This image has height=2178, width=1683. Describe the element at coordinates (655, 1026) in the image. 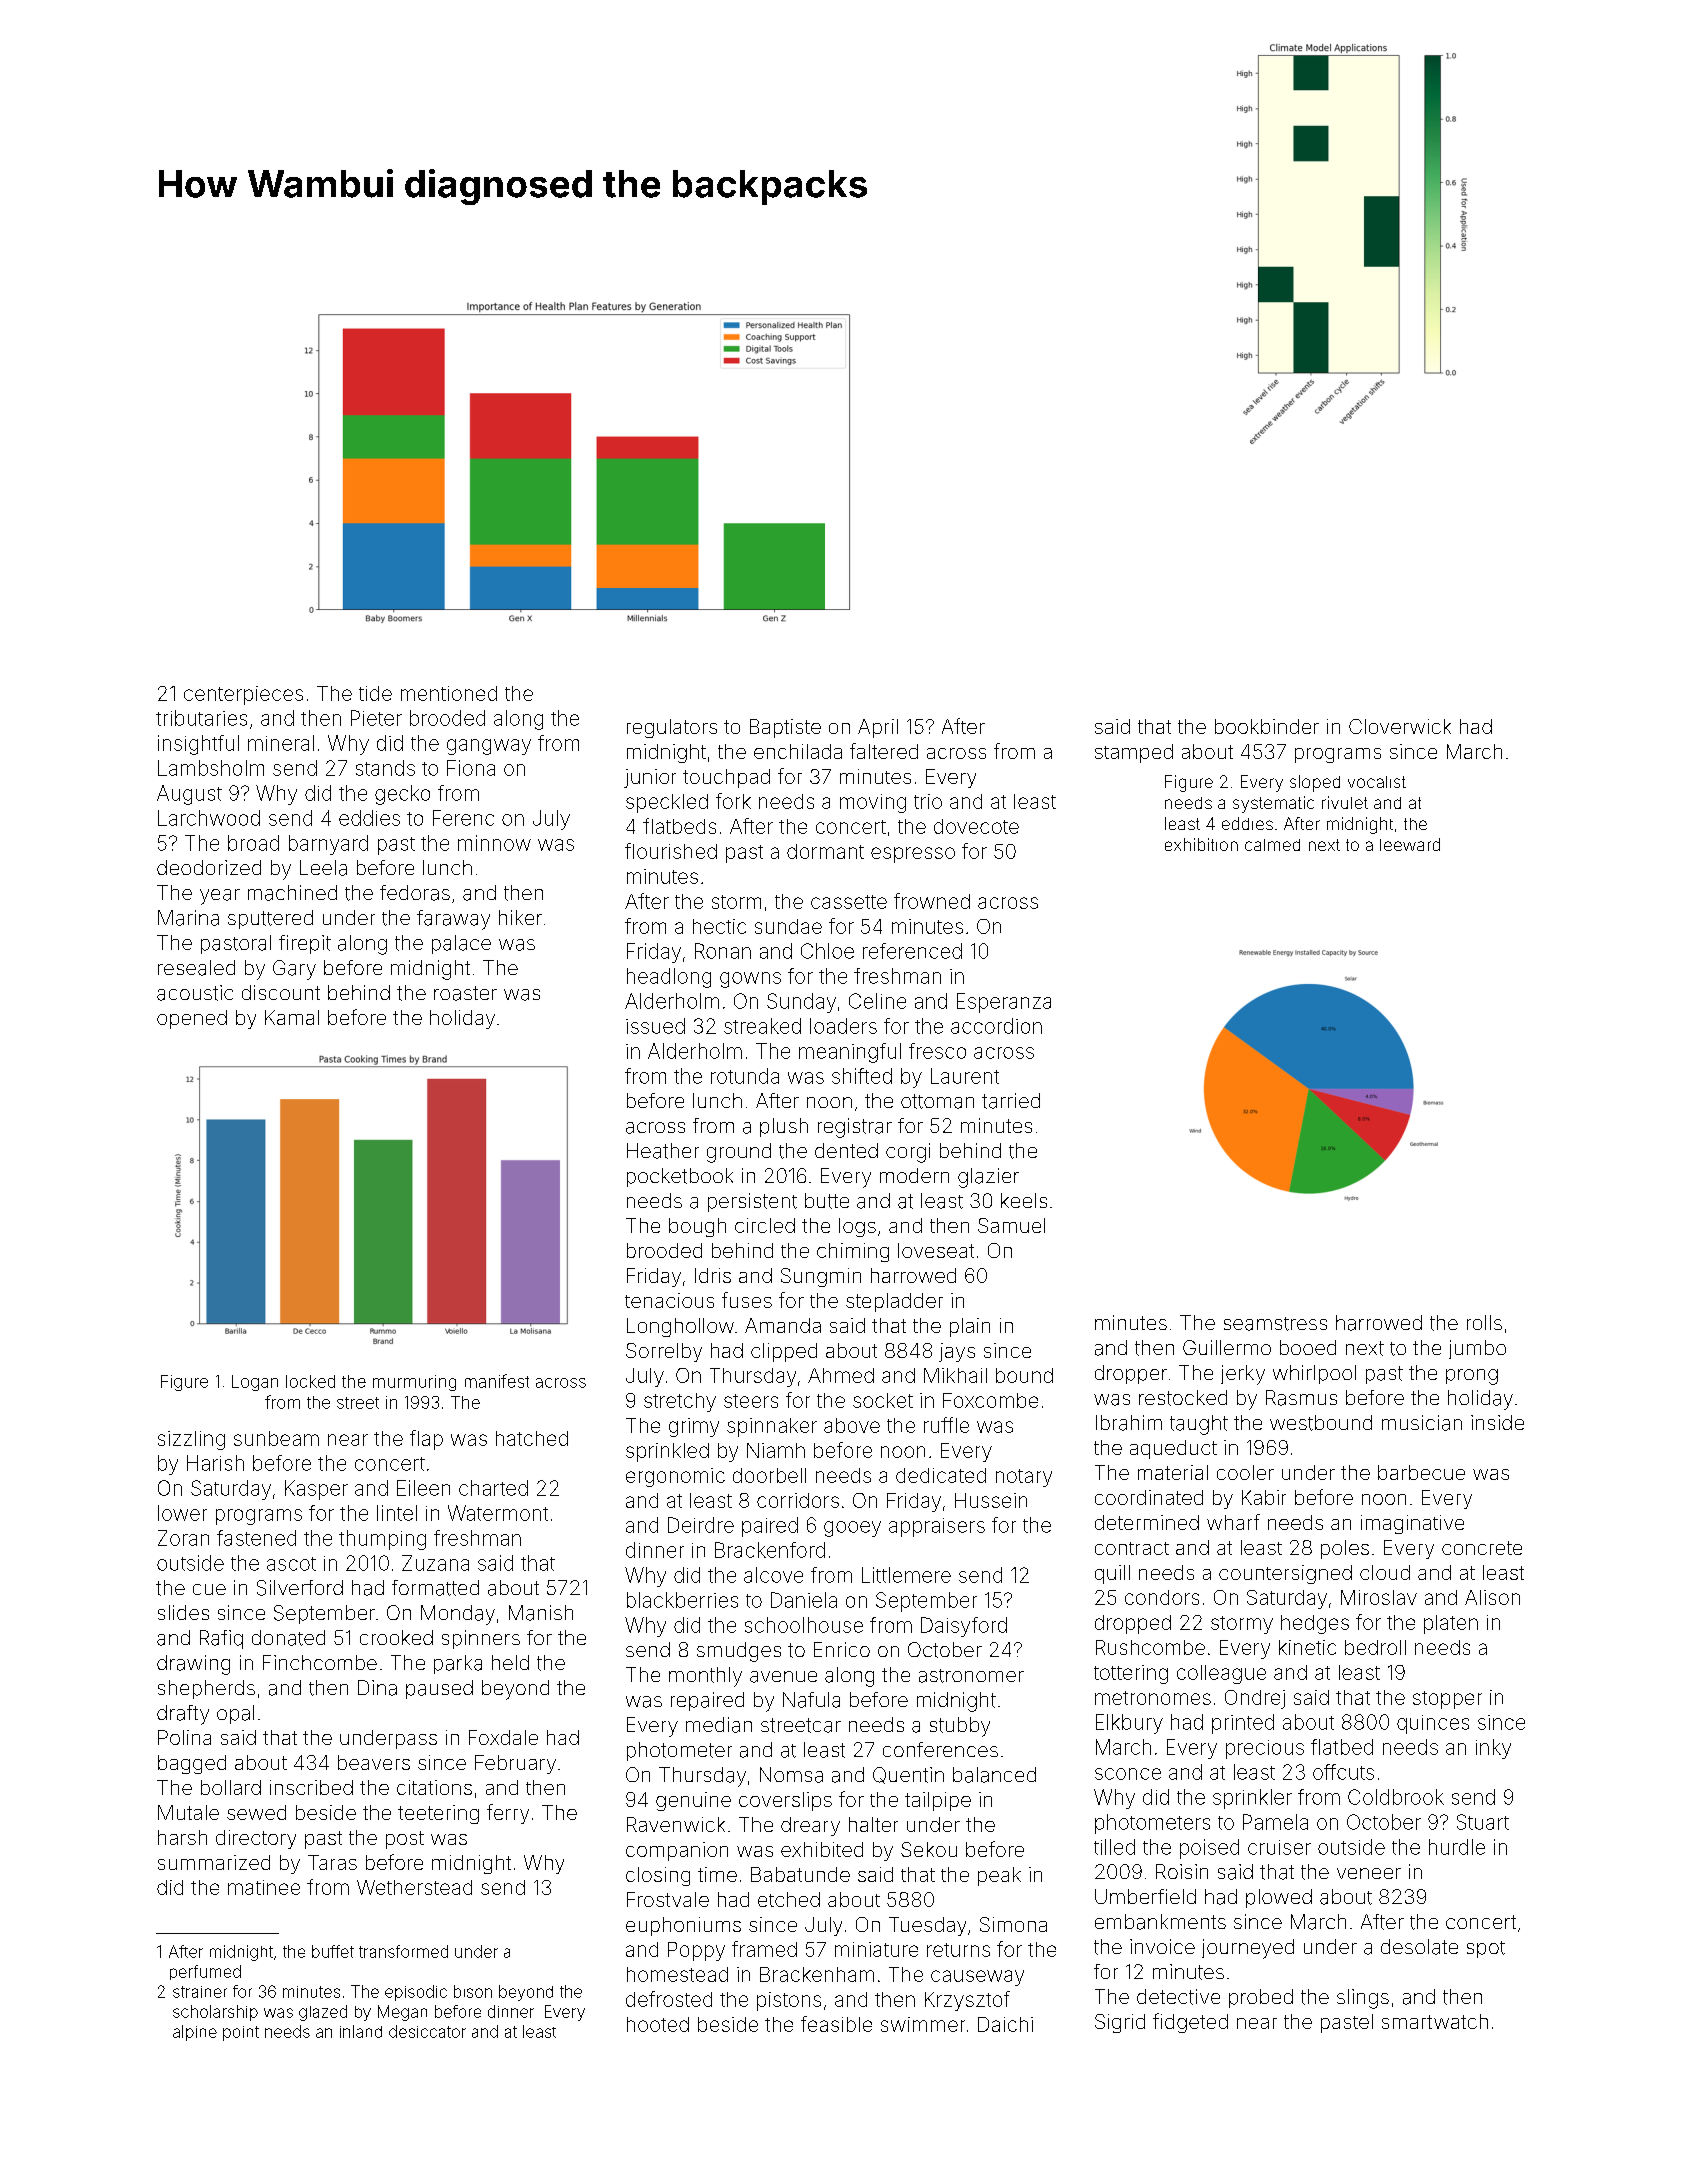

I see `issued` at that location.
